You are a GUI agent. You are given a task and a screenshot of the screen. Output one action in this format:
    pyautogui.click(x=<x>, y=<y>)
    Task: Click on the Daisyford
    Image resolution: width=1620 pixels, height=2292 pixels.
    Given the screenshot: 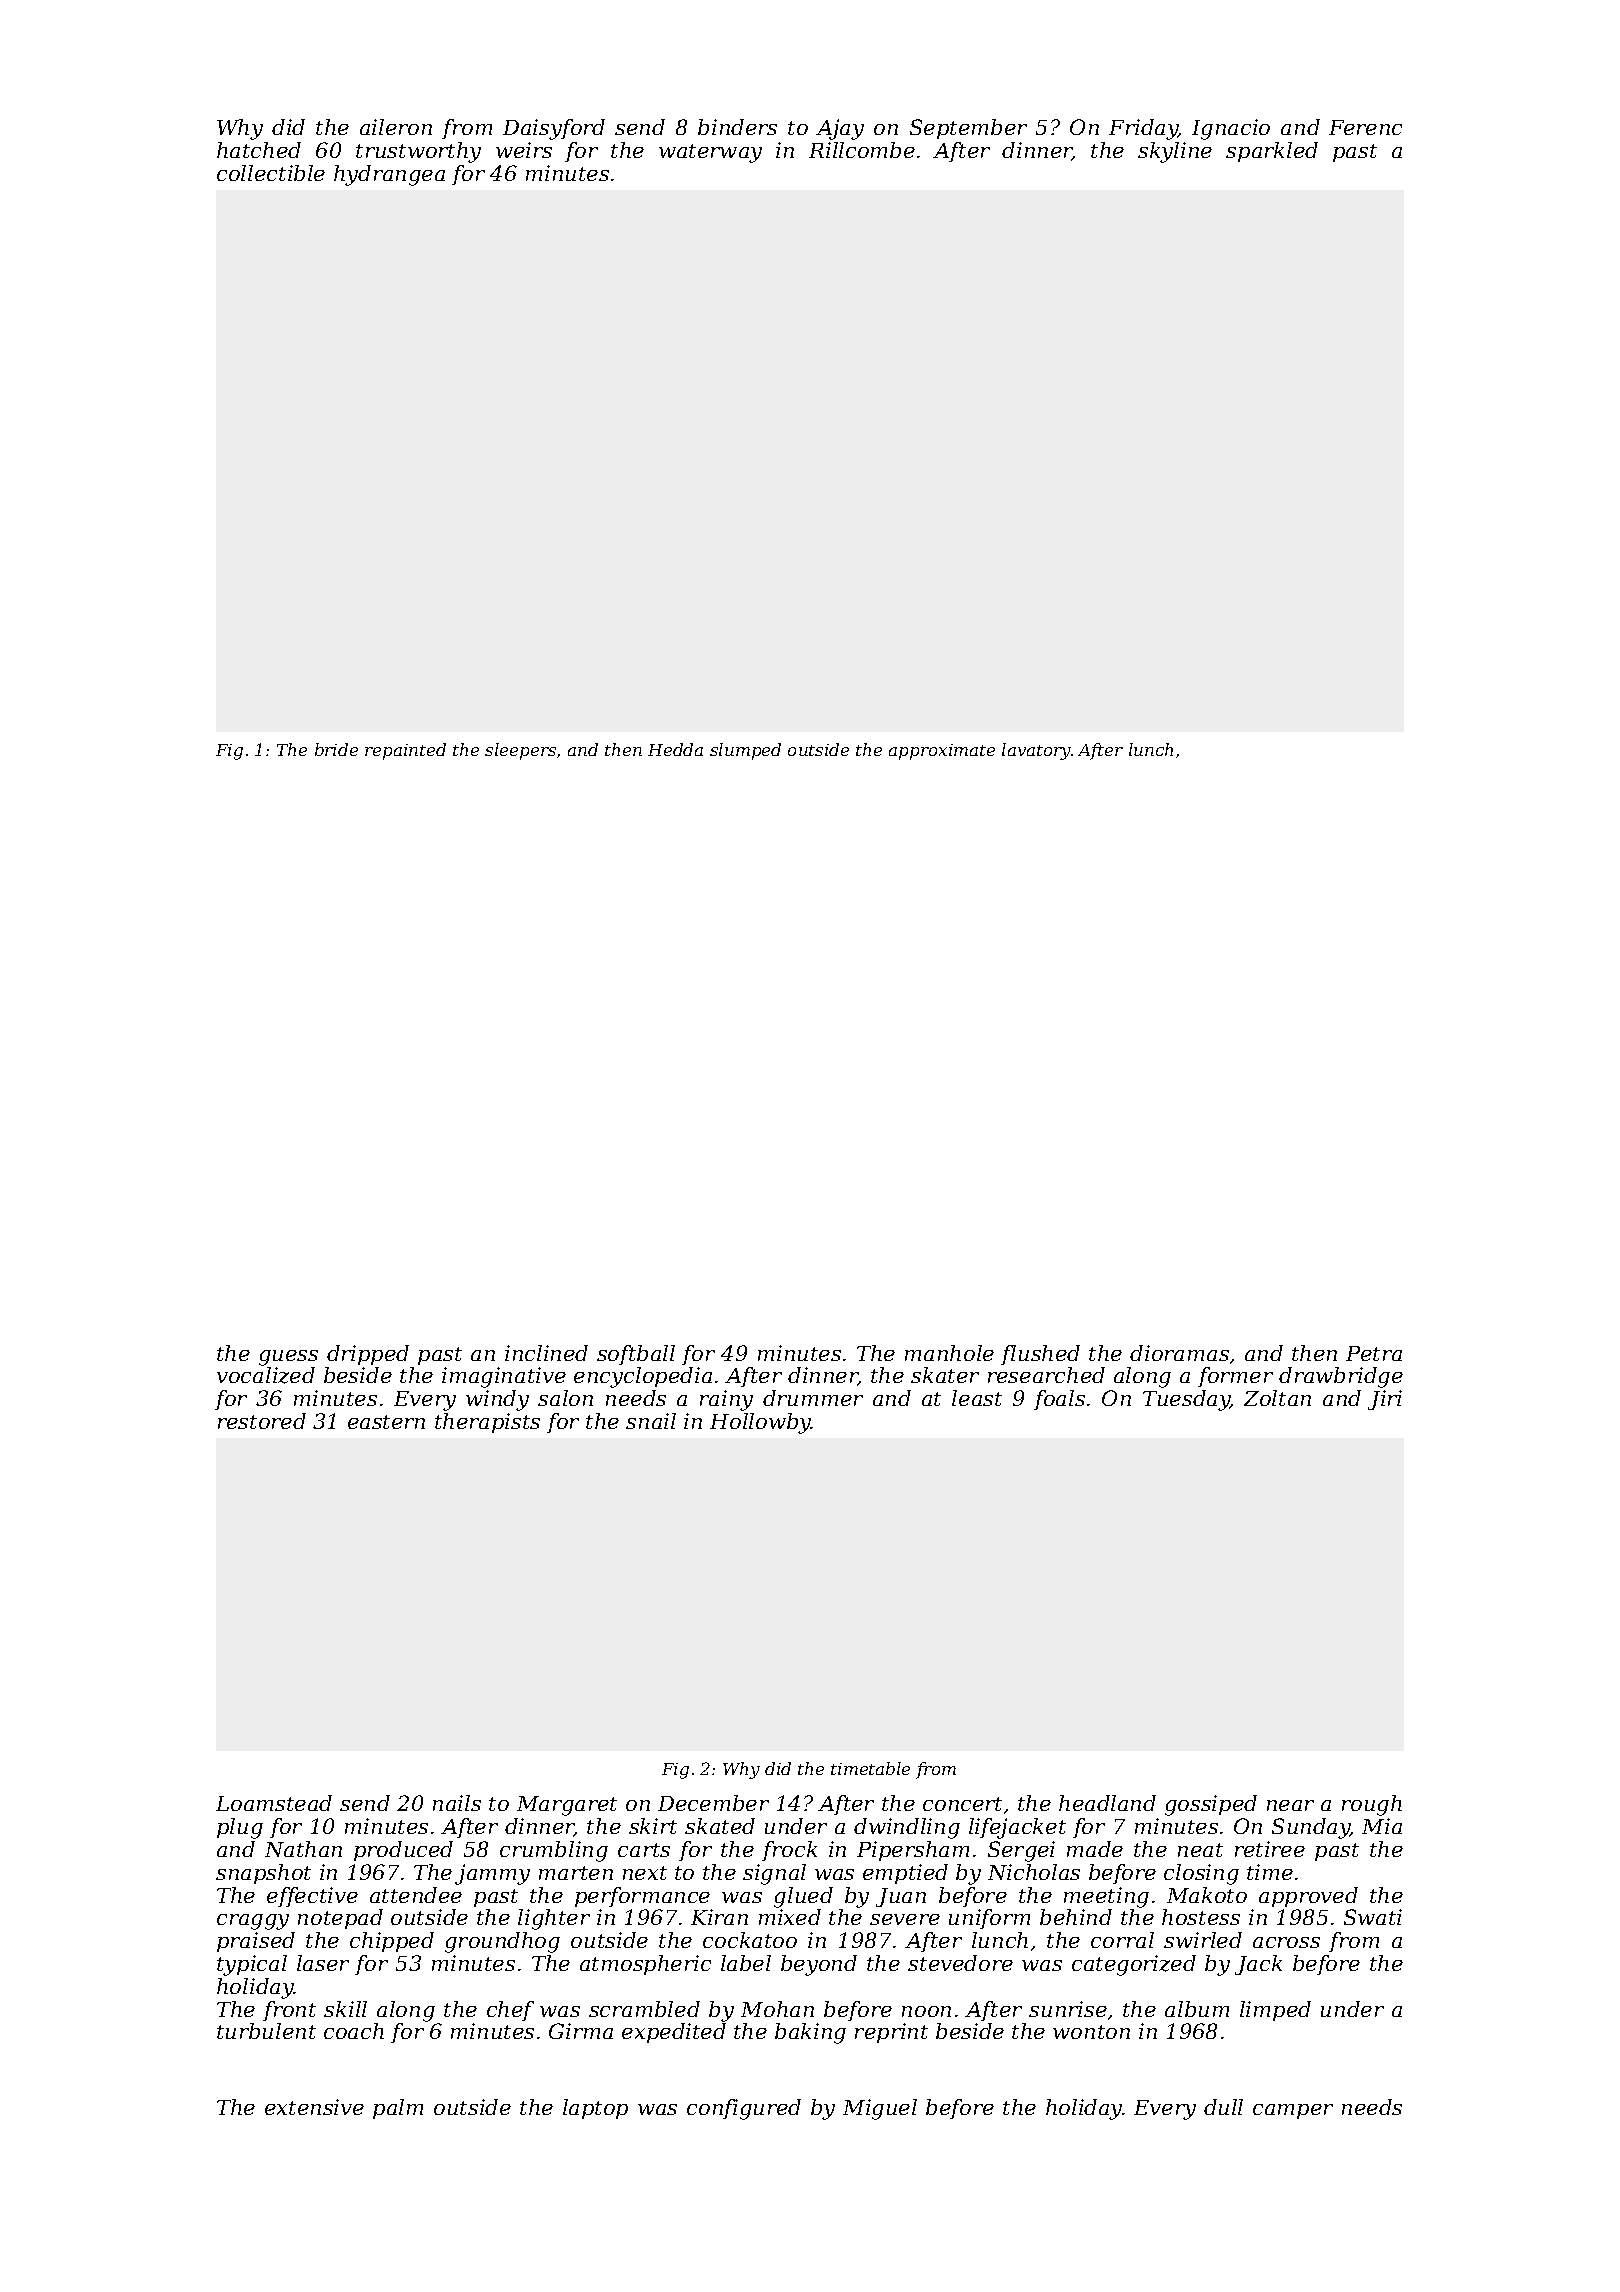 What is the action you would take?
    pyautogui.click(x=554, y=129)
